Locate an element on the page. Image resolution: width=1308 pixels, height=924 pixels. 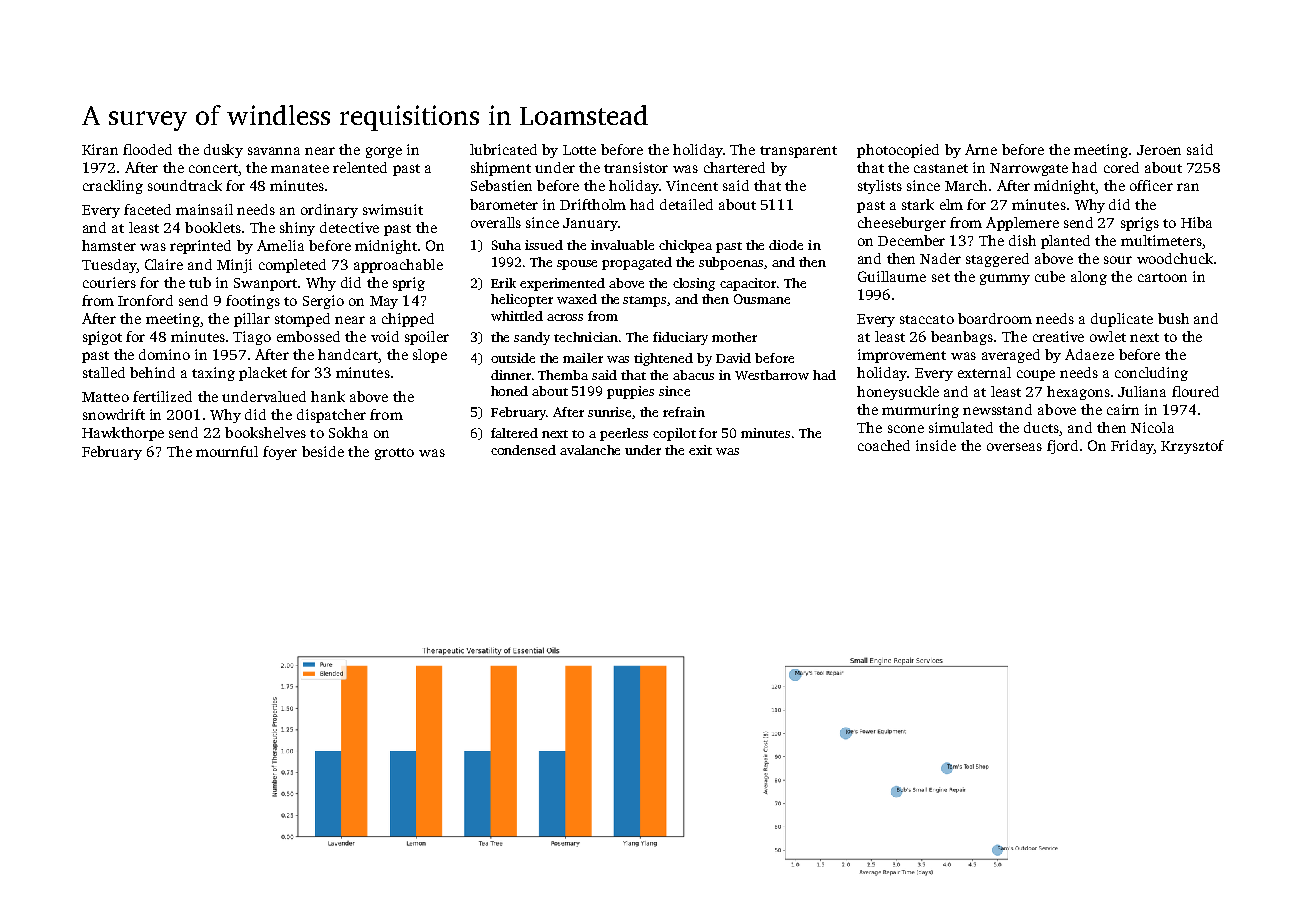
floured is located at coordinates (1195, 391).
